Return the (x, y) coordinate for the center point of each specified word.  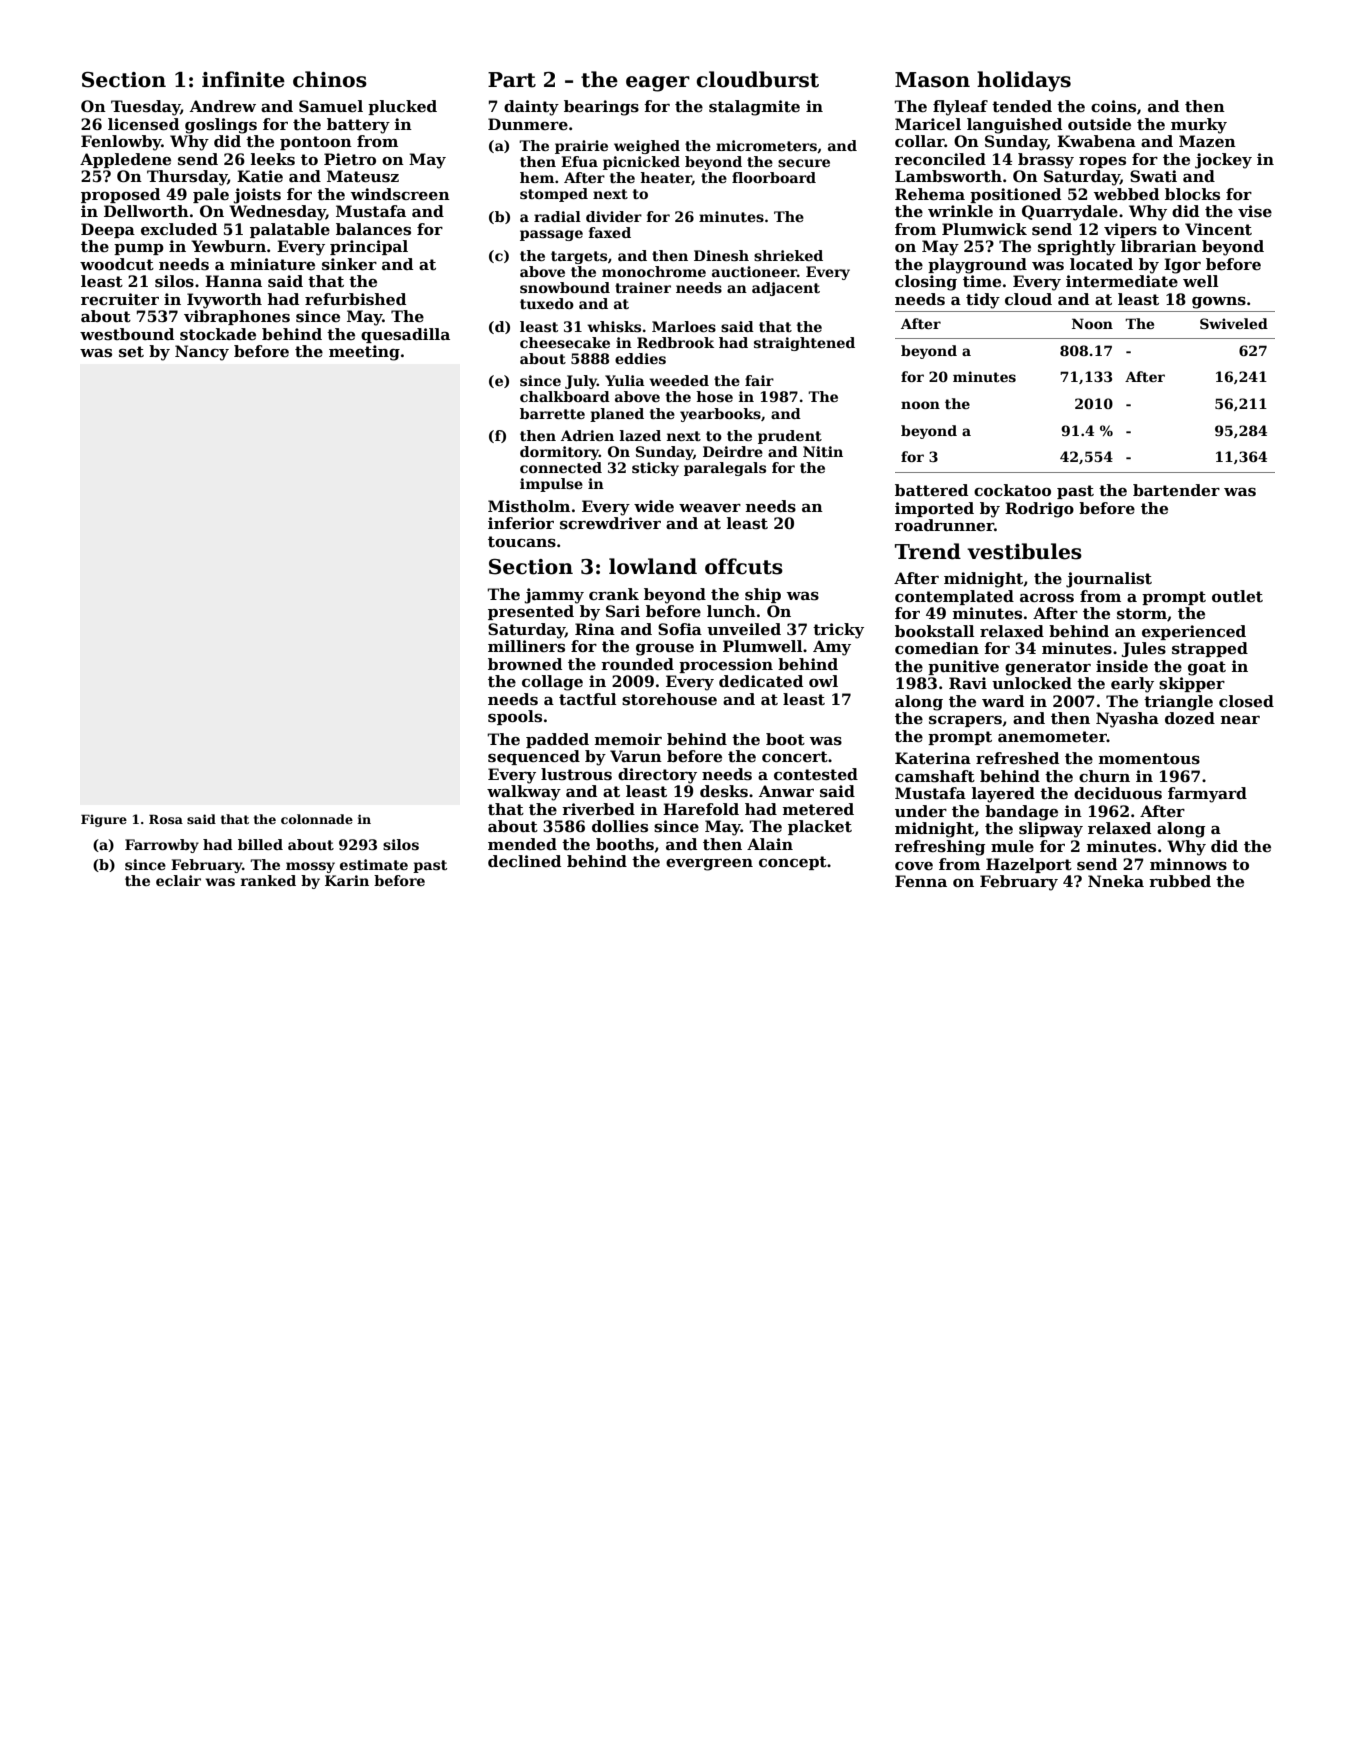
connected (561, 467)
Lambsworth (948, 176)
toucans (522, 542)
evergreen (709, 865)
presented (531, 612)
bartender (1176, 490)
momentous (1149, 759)
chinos (330, 79)
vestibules (1024, 551)
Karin (347, 880)
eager (658, 84)
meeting (364, 353)
